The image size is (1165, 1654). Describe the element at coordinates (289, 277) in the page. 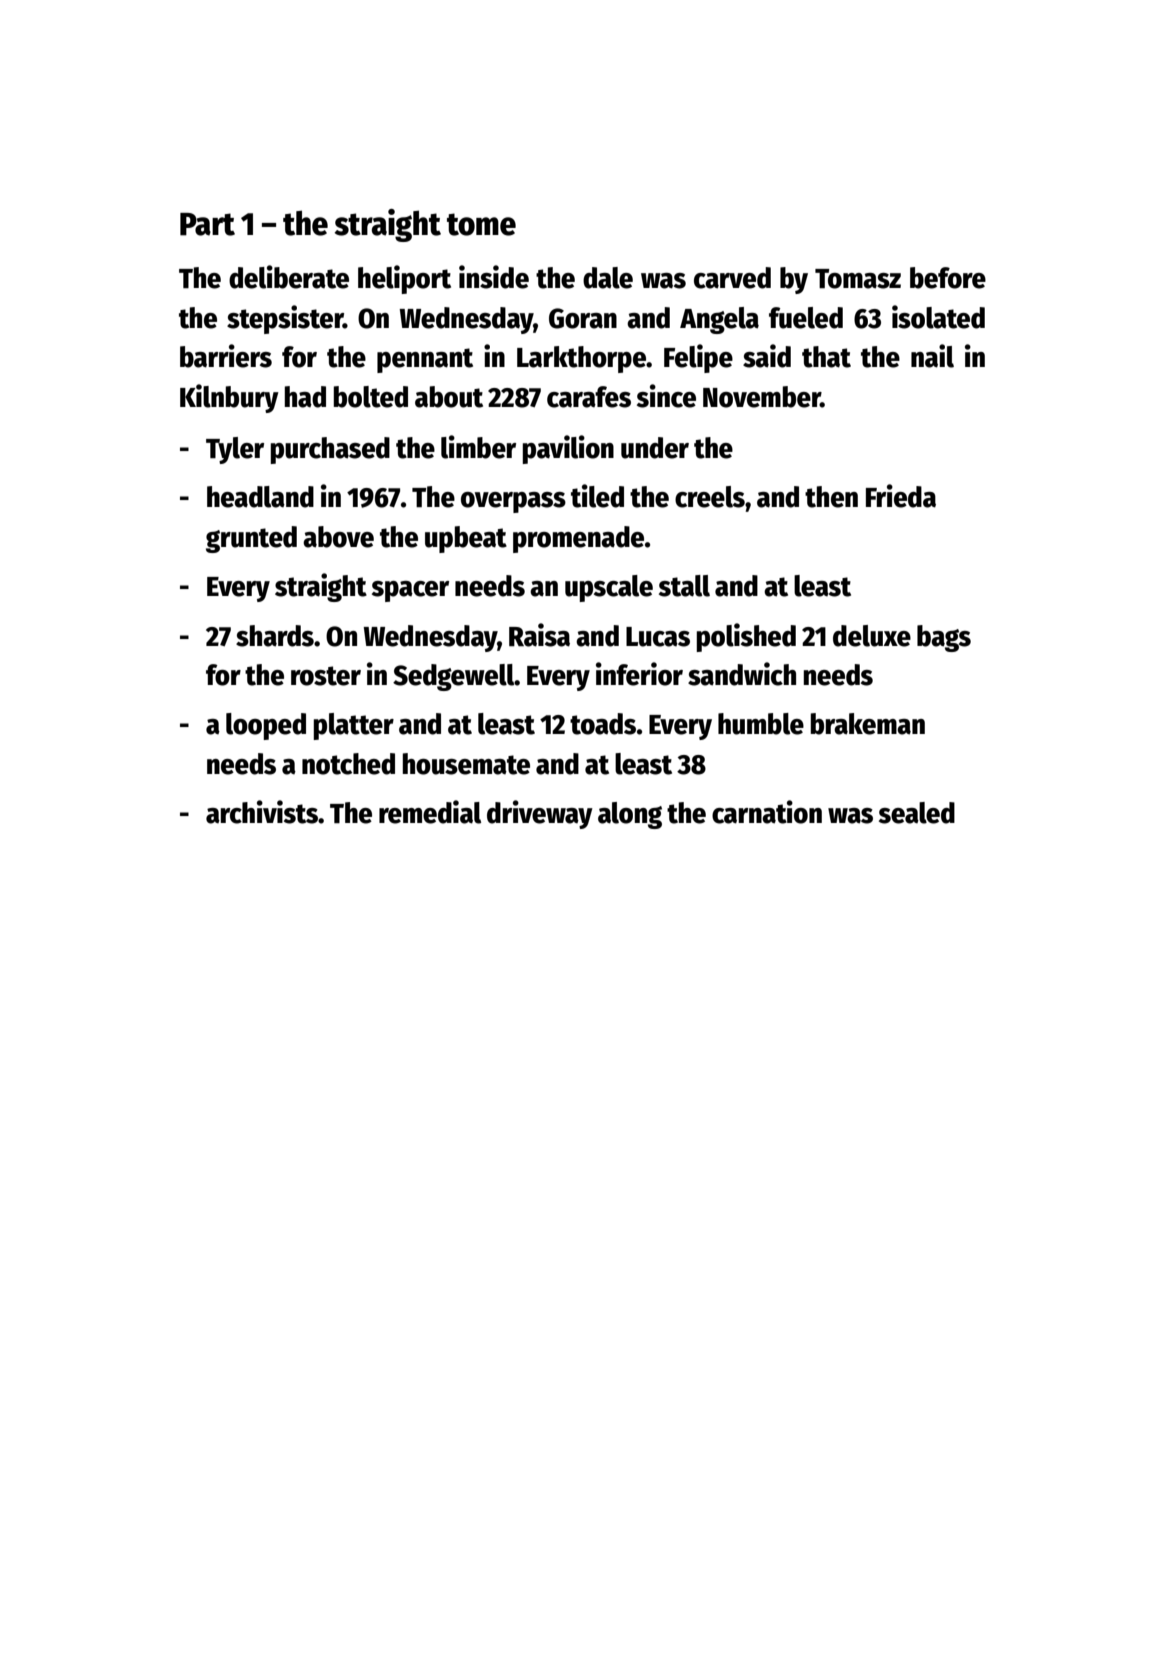

I see `deliberate` at that location.
